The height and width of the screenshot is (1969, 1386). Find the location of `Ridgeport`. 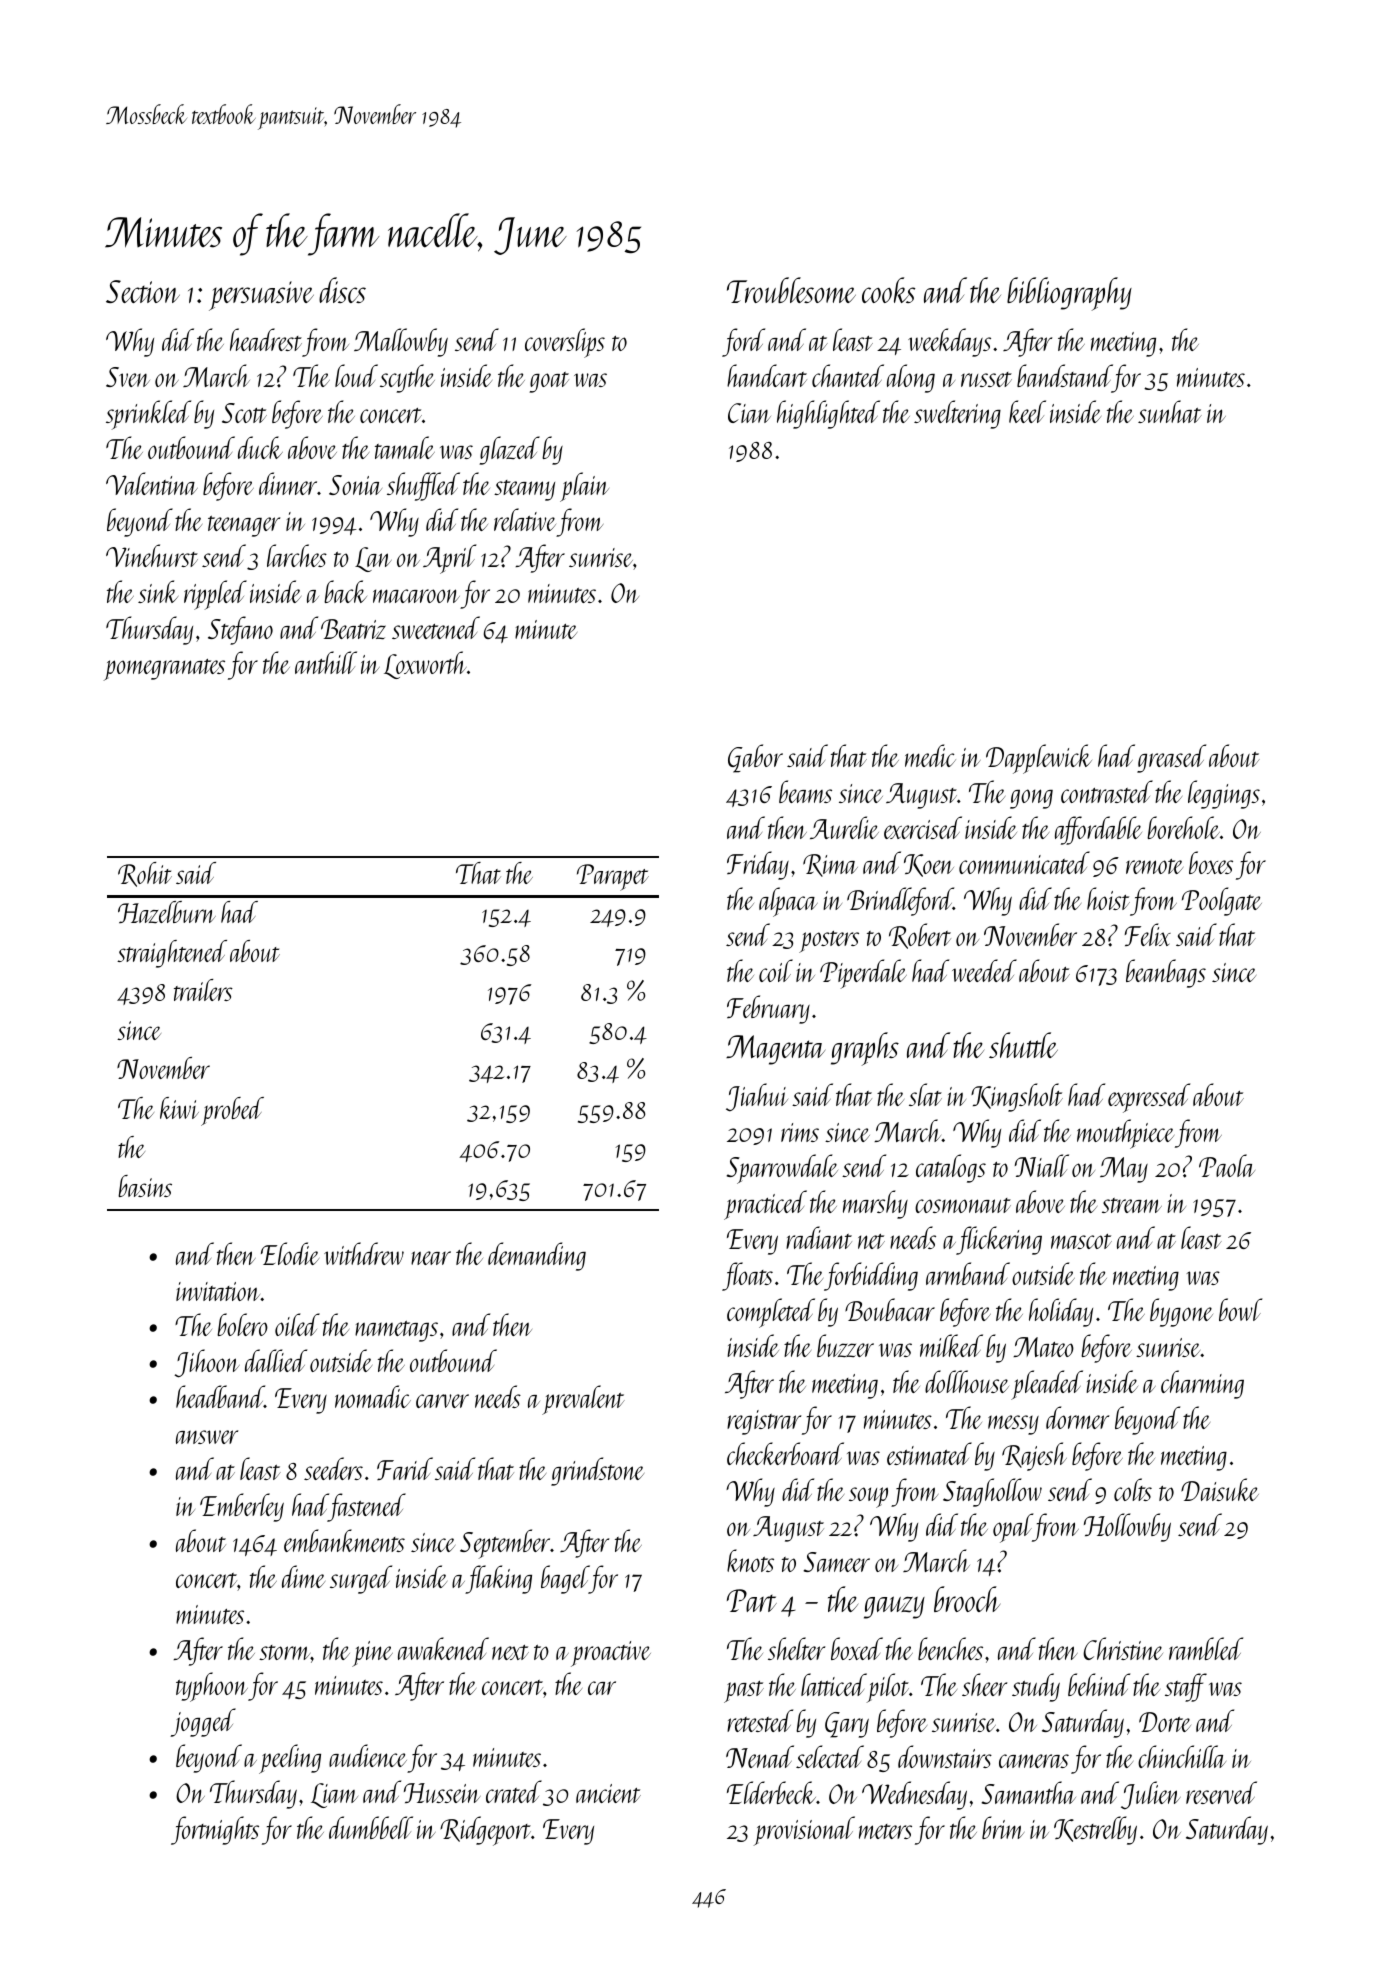

Ridgeport is located at coordinates (485, 1831).
